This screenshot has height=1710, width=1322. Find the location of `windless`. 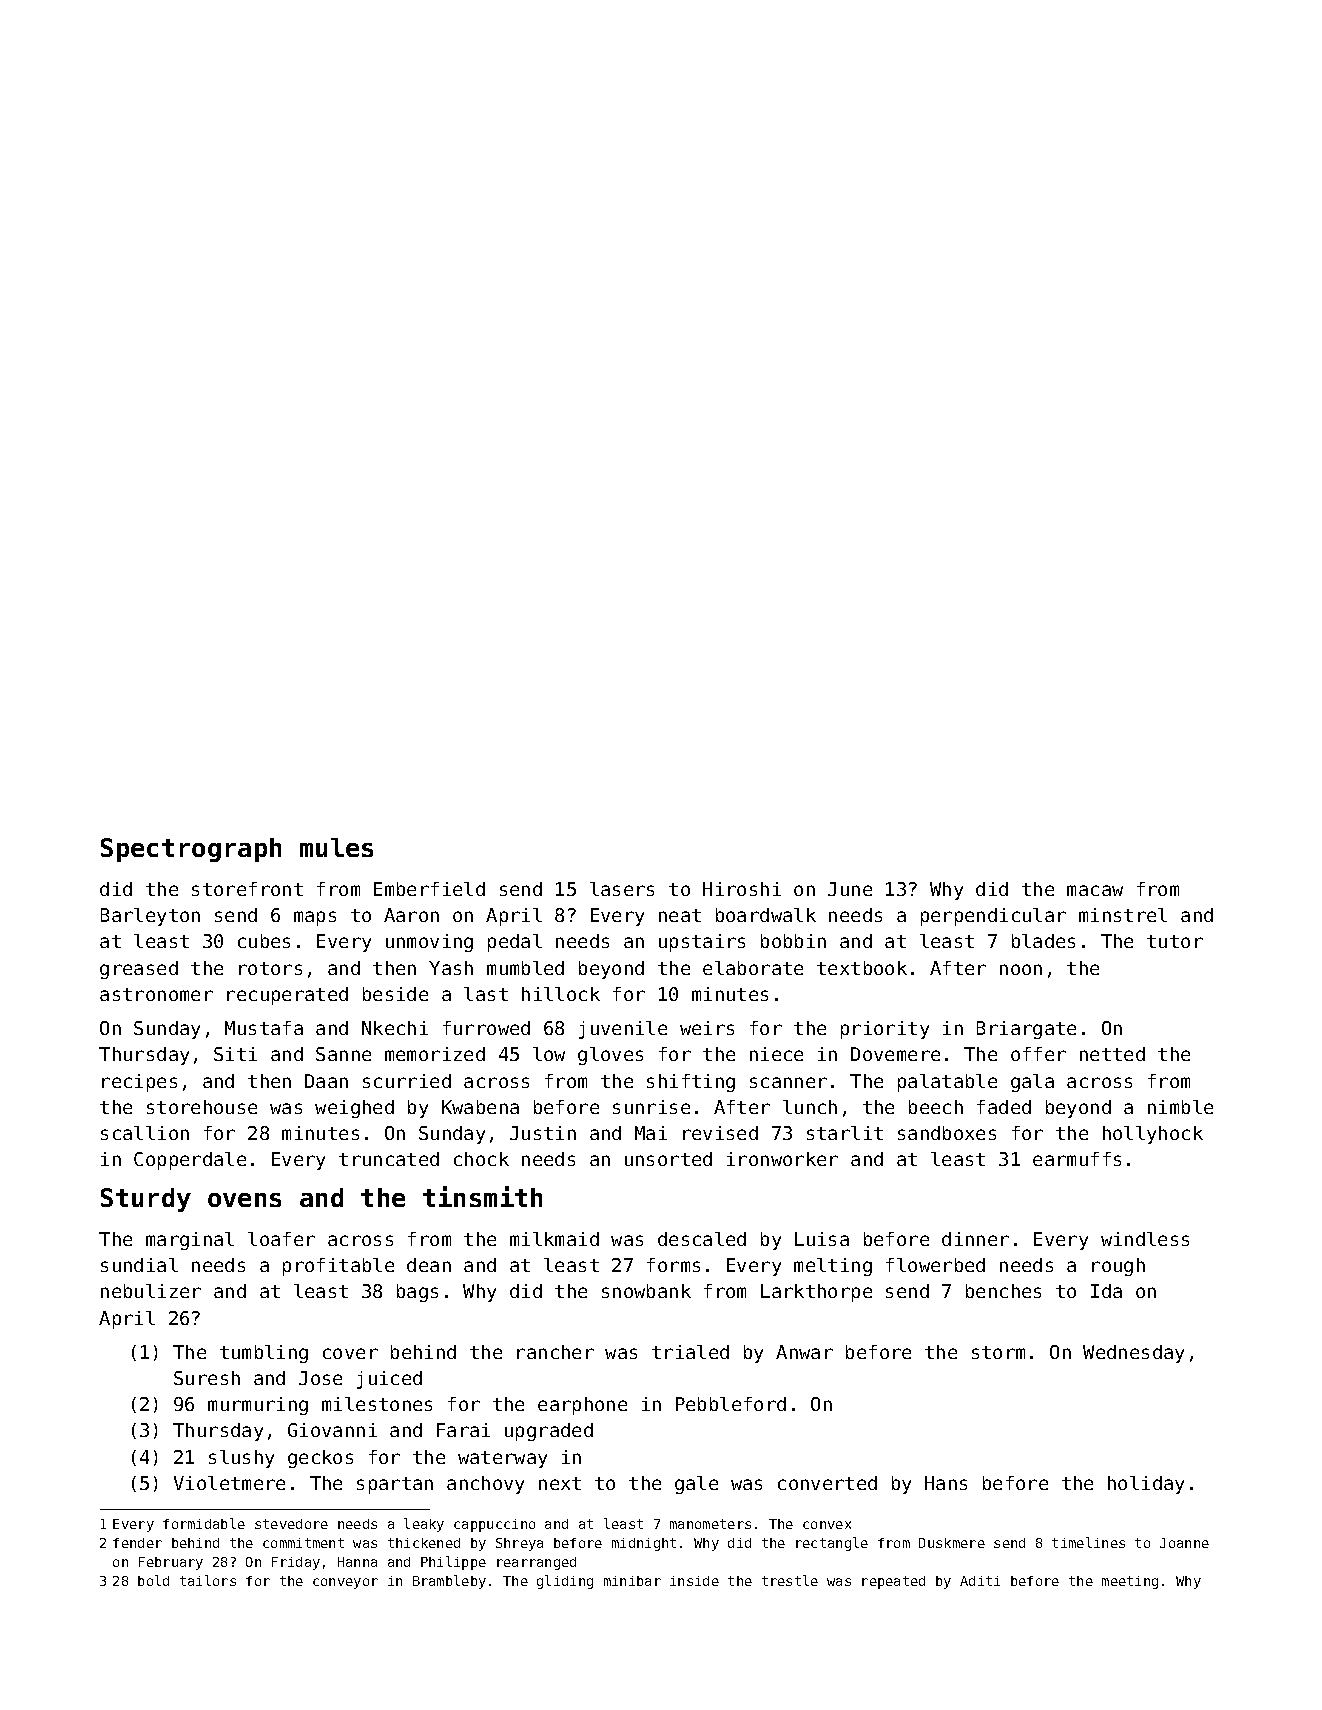

windless is located at coordinates (1145, 1239).
